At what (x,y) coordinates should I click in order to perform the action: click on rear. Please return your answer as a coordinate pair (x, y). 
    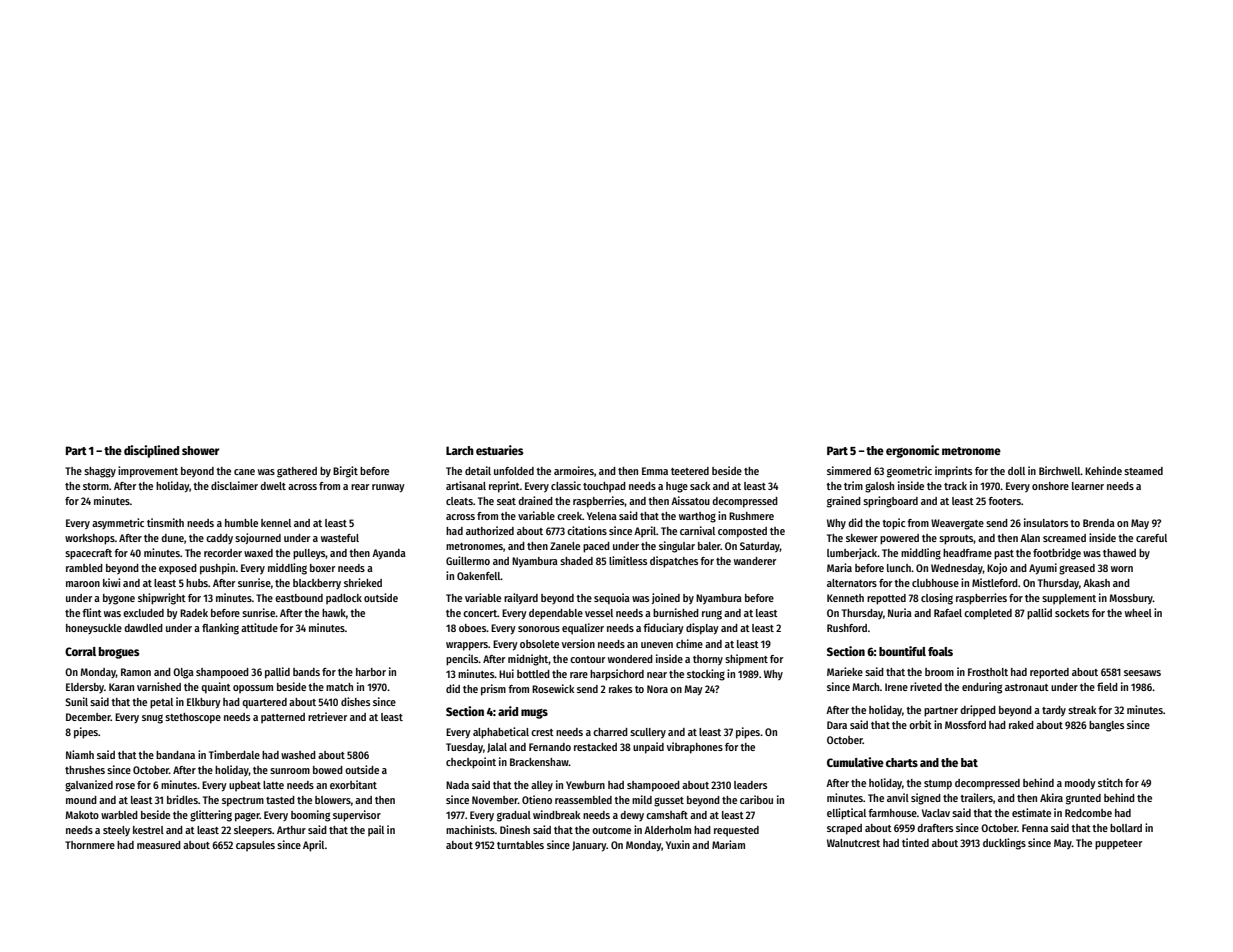
    Looking at the image, I should click on (360, 487).
